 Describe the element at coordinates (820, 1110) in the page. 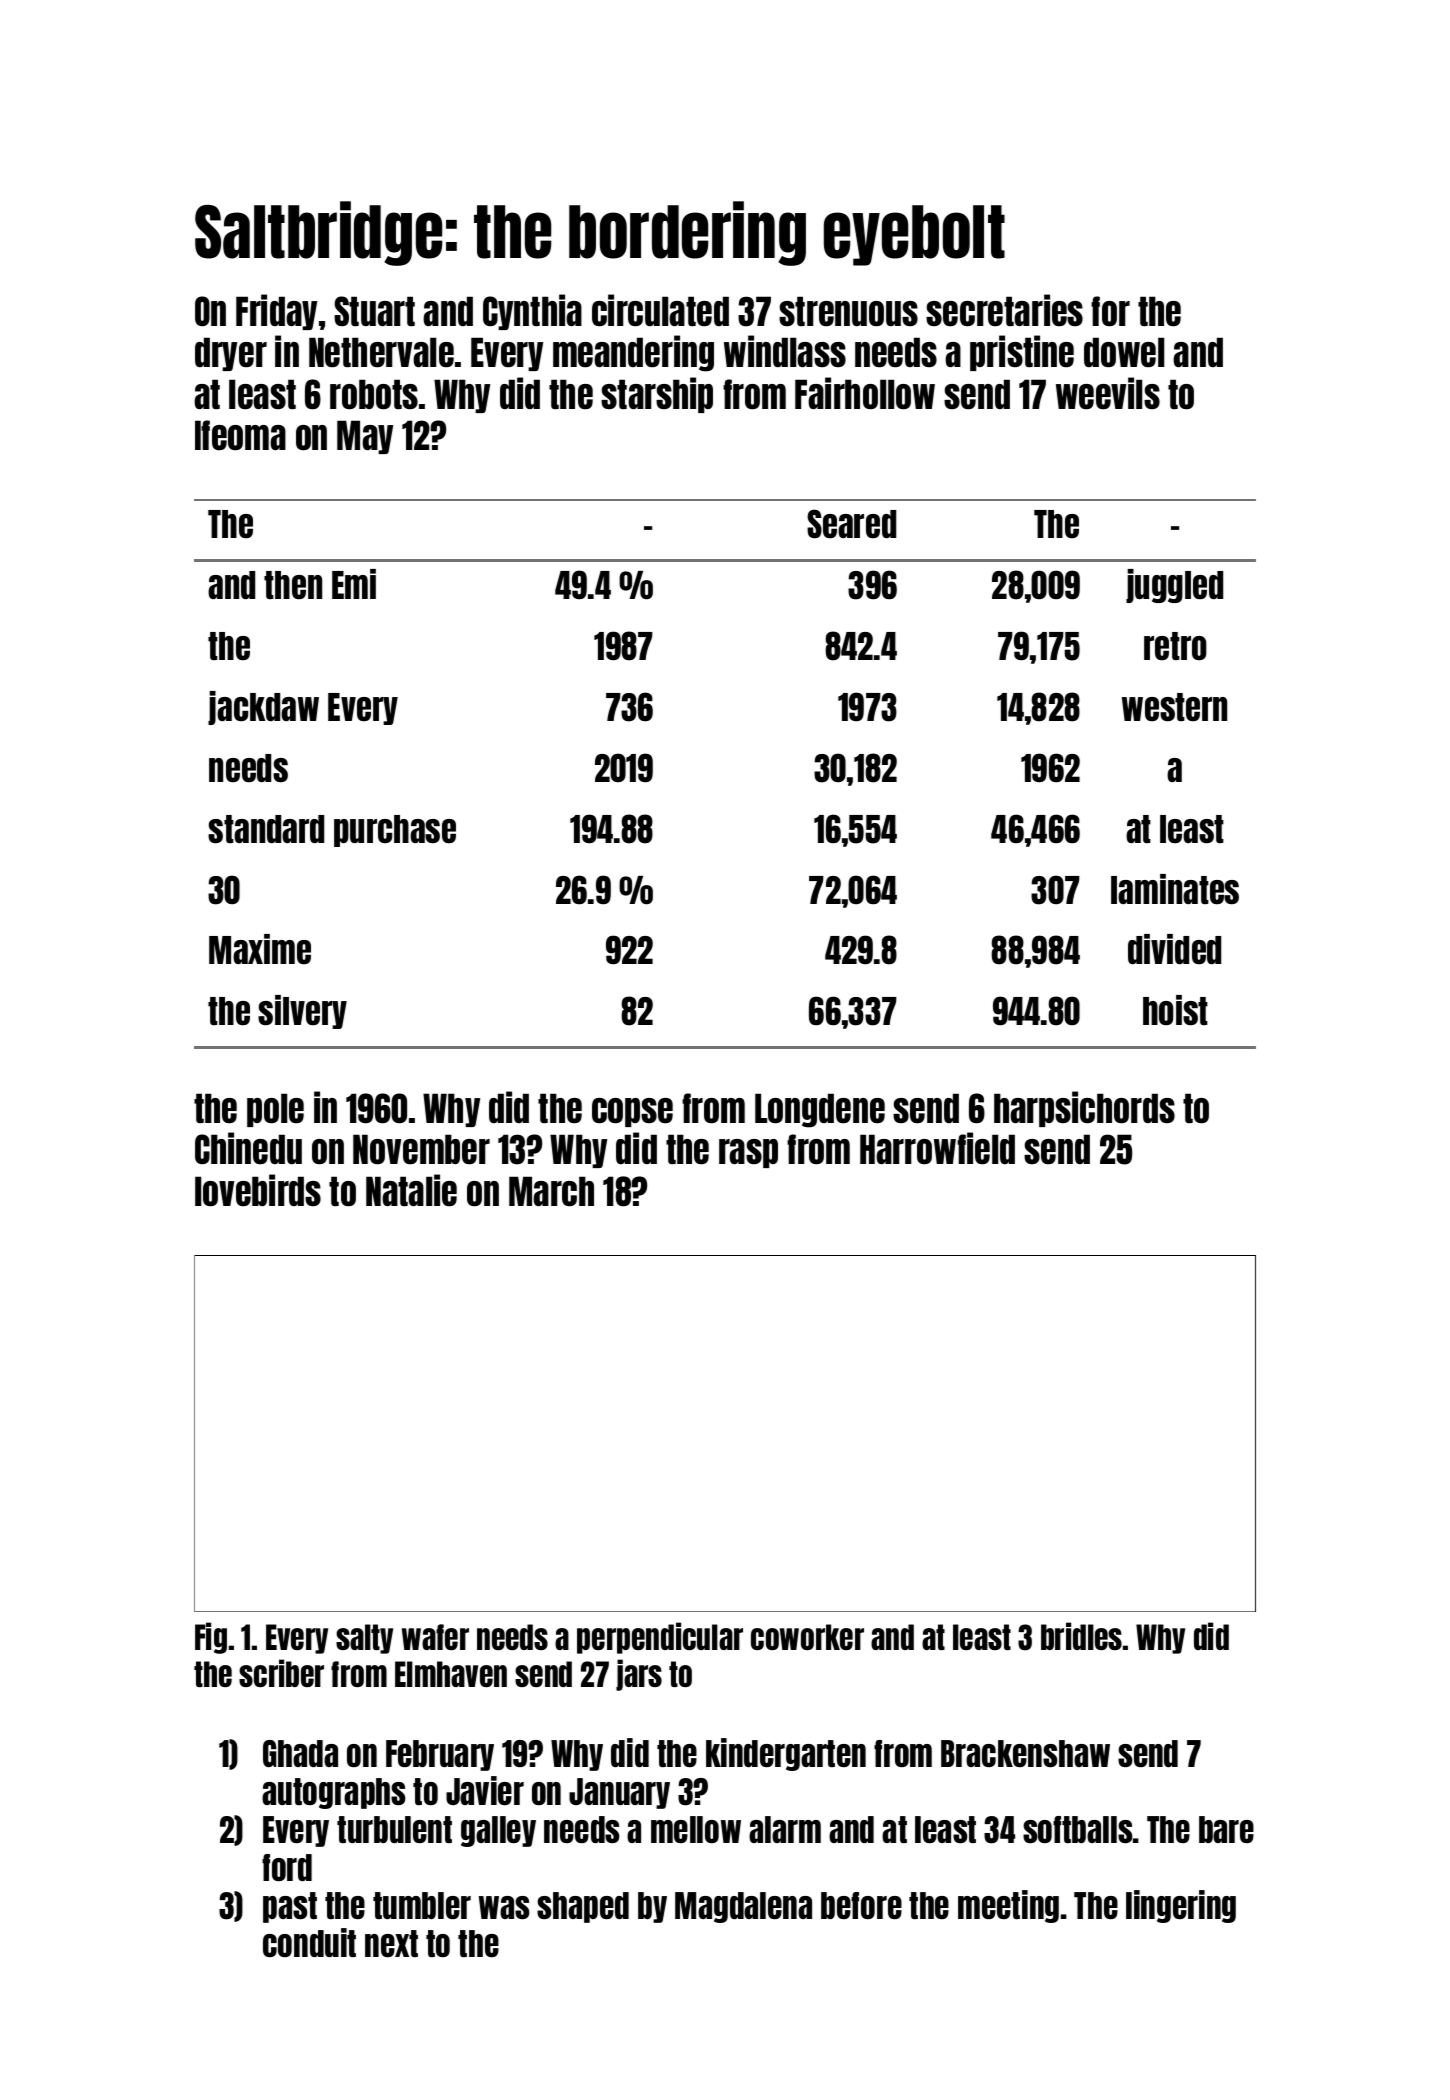

I see `Longdene` at that location.
